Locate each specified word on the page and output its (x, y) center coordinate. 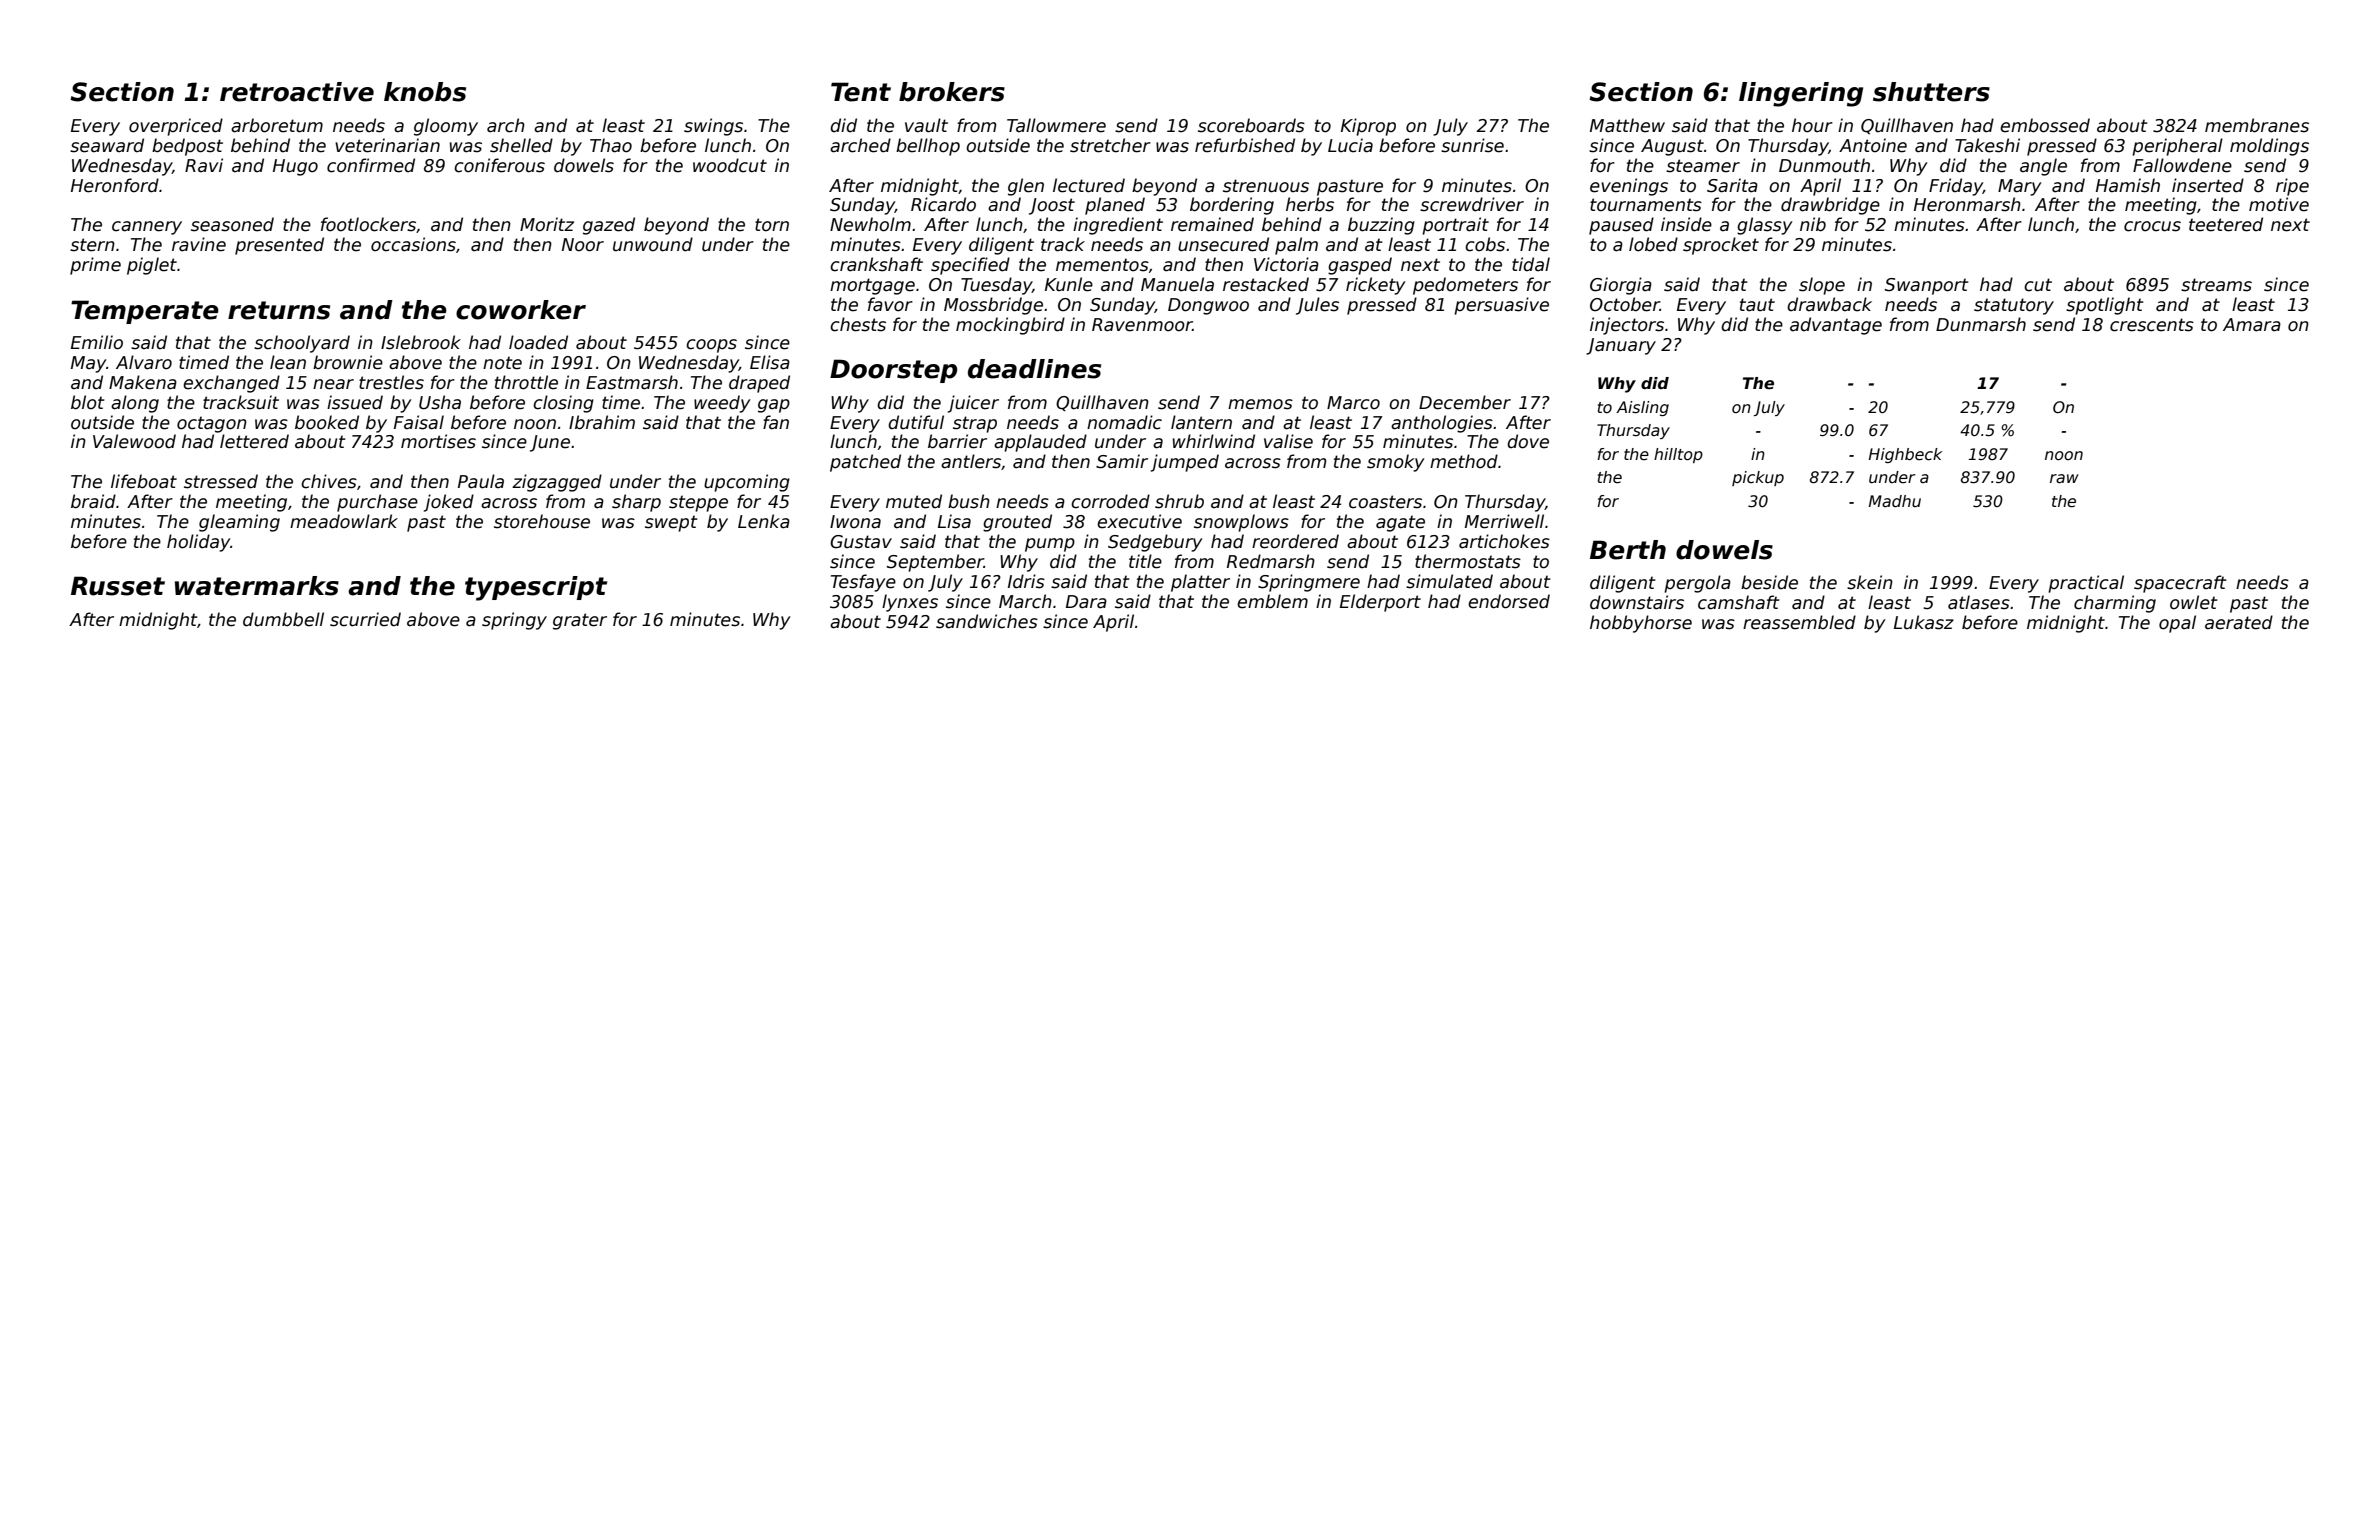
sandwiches (987, 621)
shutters (1931, 92)
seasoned (232, 224)
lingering (1801, 94)
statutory (2014, 306)
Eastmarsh (632, 382)
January (1621, 346)
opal (2177, 624)
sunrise (1472, 145)
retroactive (297, 92)
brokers (952, 92)
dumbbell (283, 619)
